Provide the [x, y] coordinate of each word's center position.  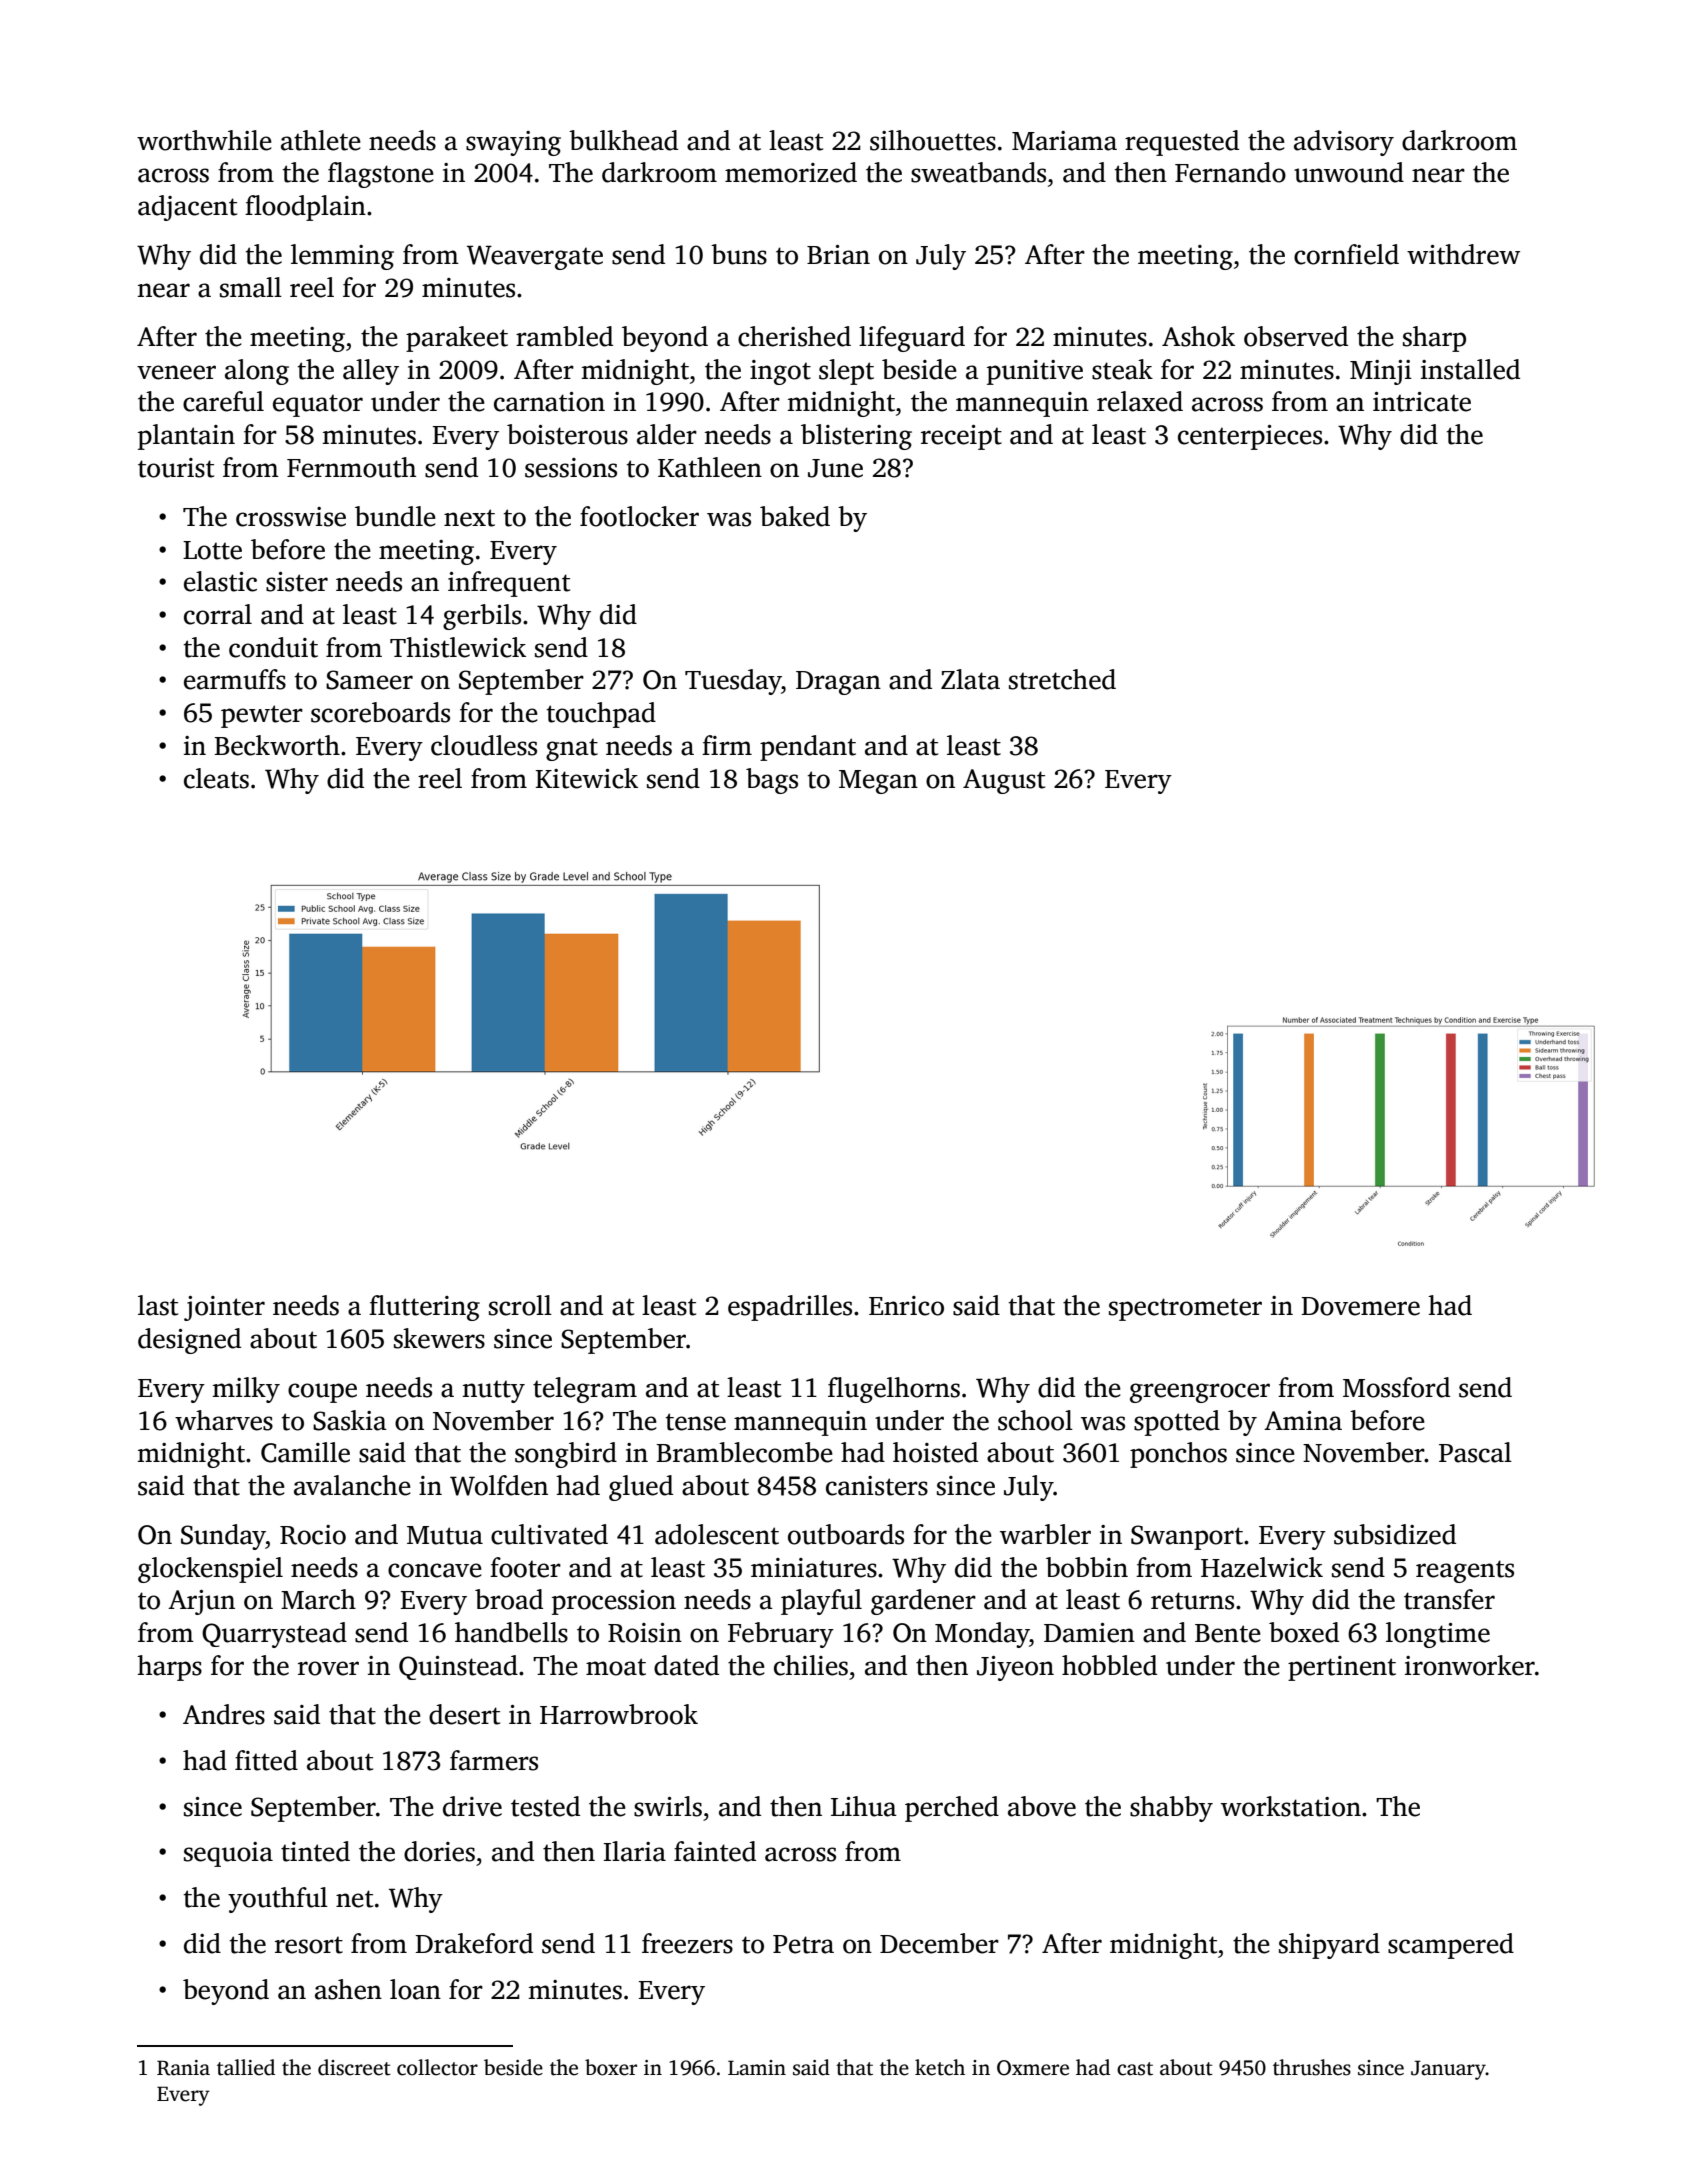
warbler [1045, 1534]
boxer [611, 2067]
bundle [395, 516]
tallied [246, 2067]
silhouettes [933, 140]
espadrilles [790, 1308]
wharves [224, 1420]
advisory [1344, 143]
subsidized [1395, 1534]
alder [667, 434]
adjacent [187, 208]
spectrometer [1185, 1309]
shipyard [1329, 1946]
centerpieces [1250, 437]
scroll [520, 1305]
